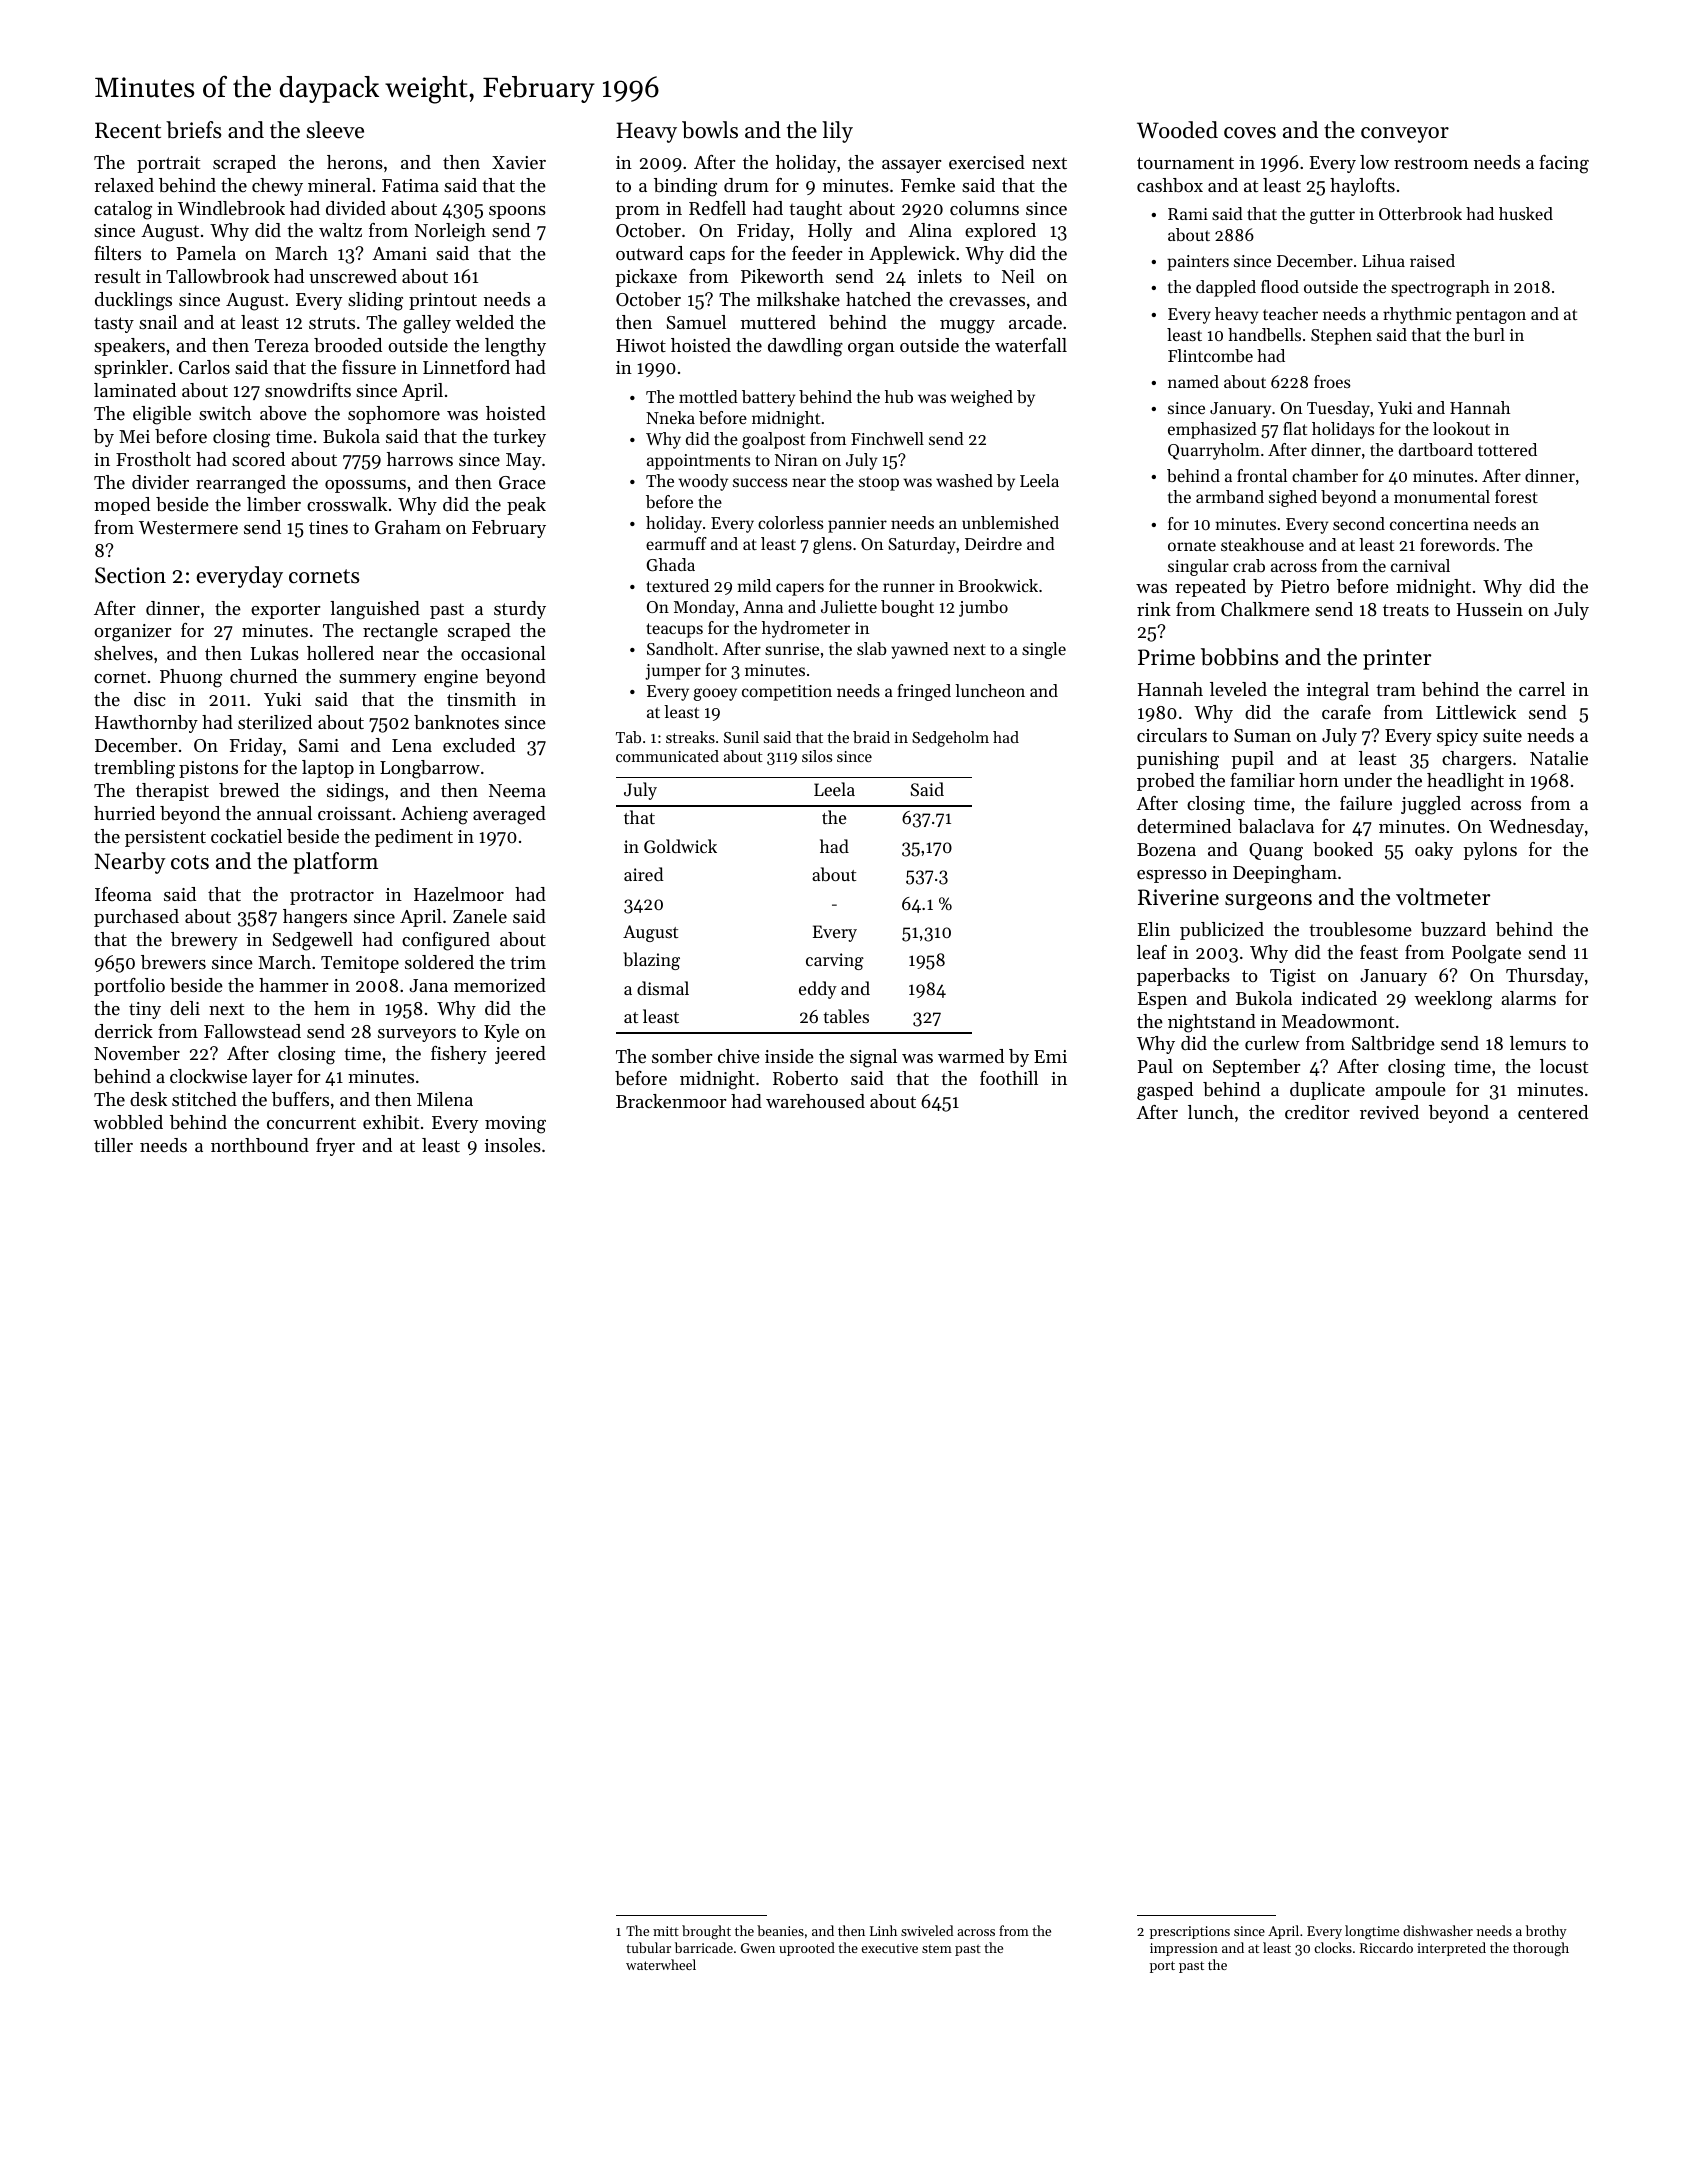 The image size is (1683, 2178). Describe the element at coordinates (837, 132) in the screenshot. I see `lily` at that location.
